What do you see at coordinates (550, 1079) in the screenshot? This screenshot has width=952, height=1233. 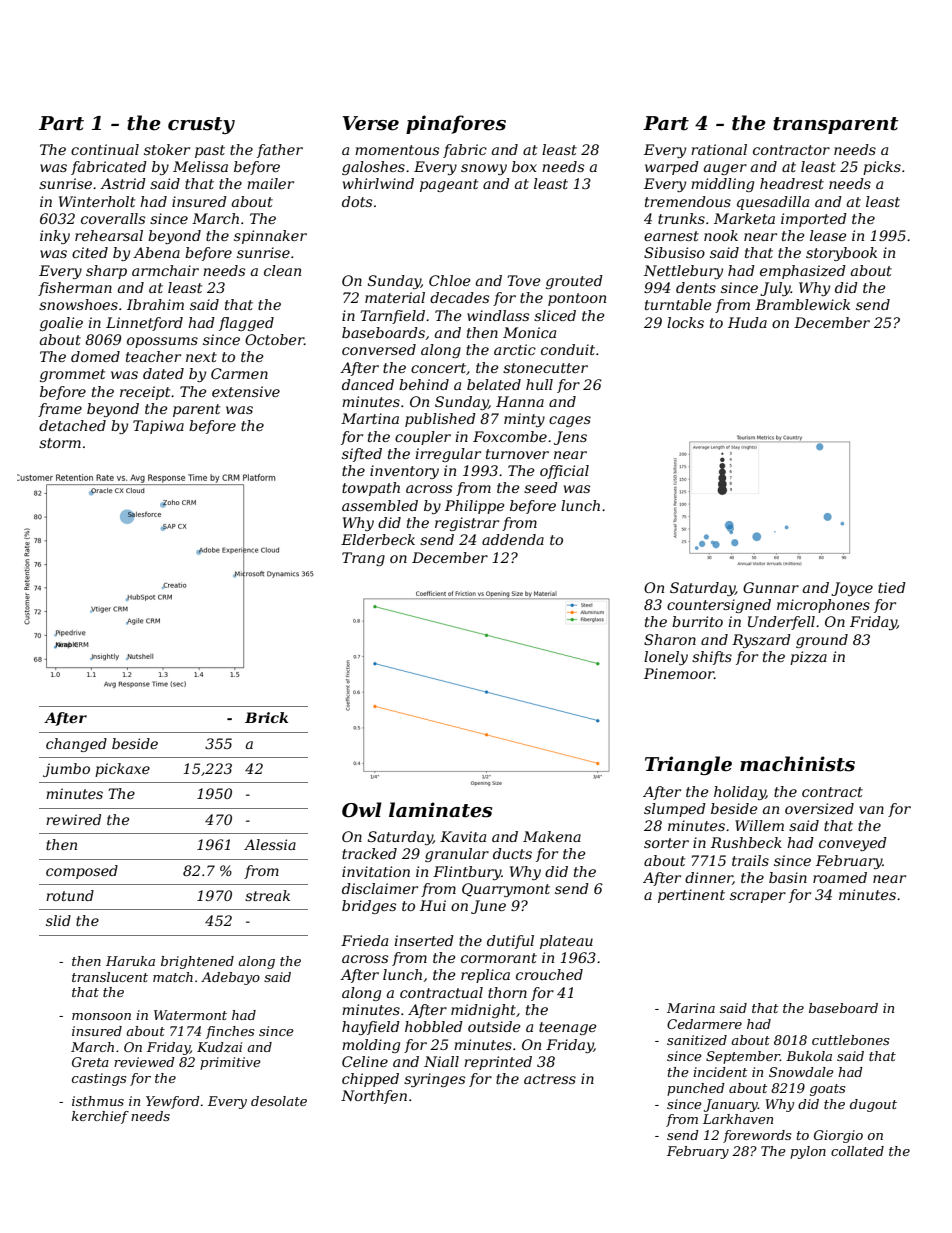 I see `actress` at bounding box center [550, 1079].
